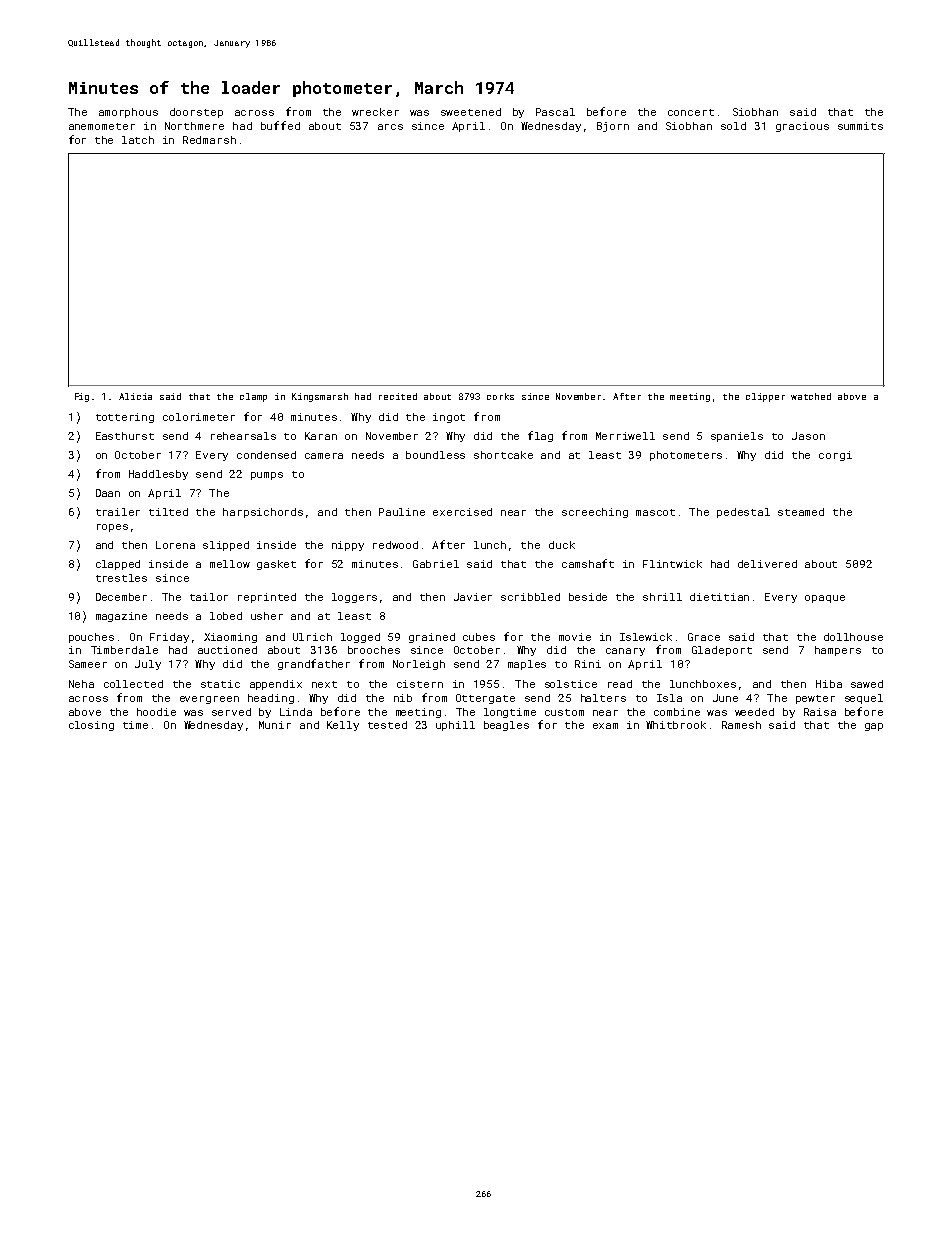  I want to click on mascot, so click(655, 512).
